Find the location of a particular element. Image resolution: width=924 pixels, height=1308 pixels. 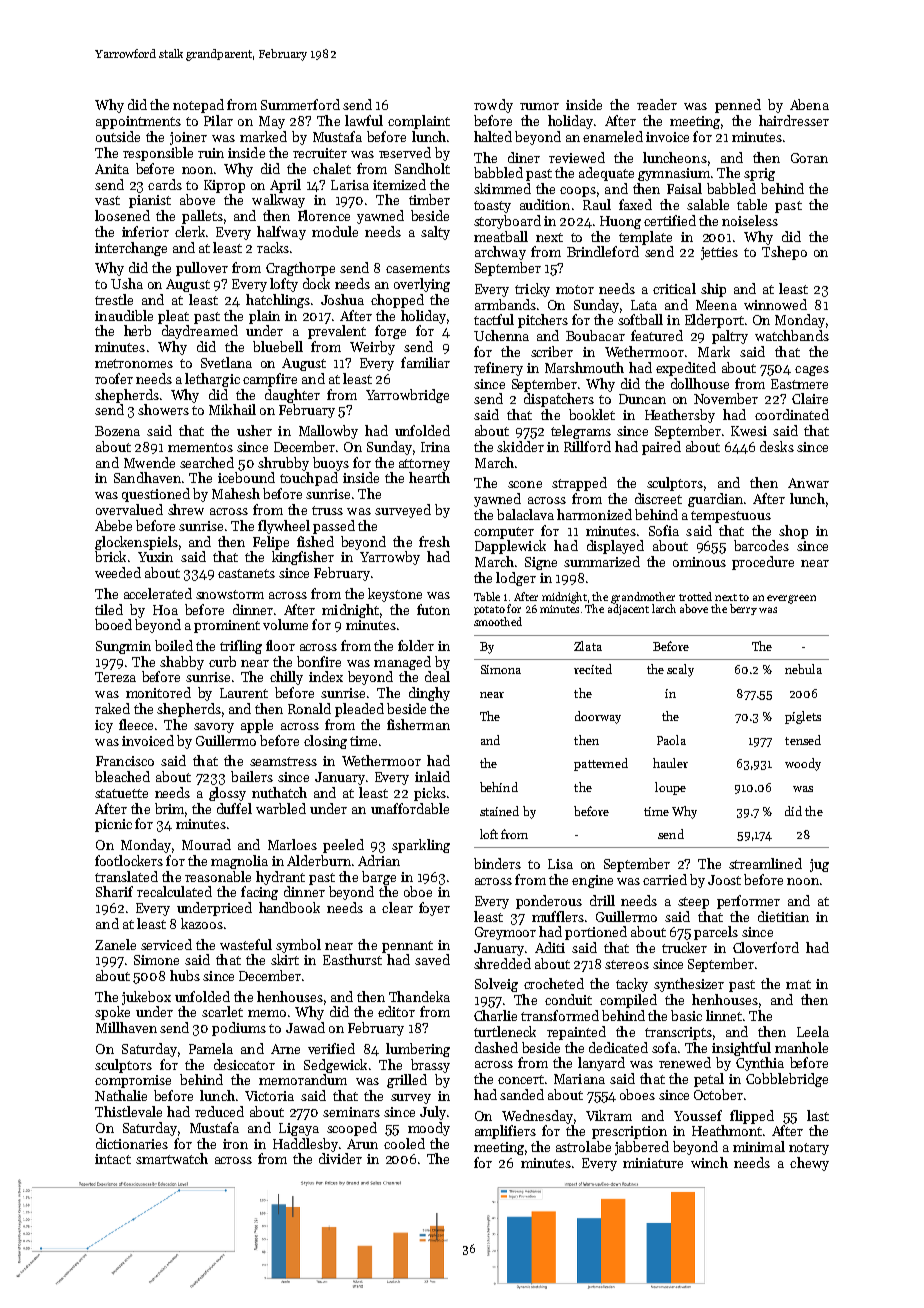

guardian is located at coordinates (715, 500).
